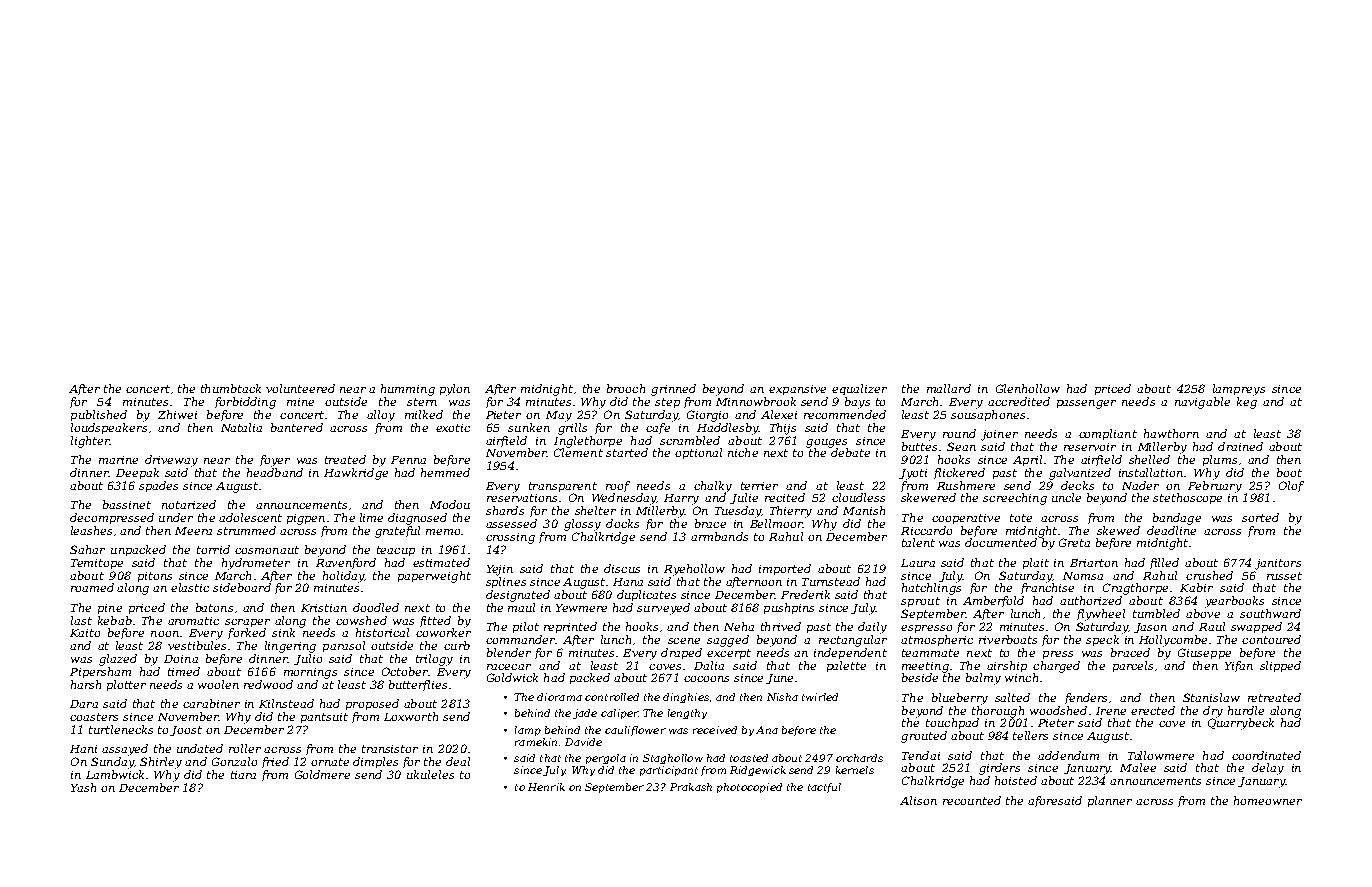  Describe the element at coordinates (1256, 627) in the document. I see `swapped` at that location.
